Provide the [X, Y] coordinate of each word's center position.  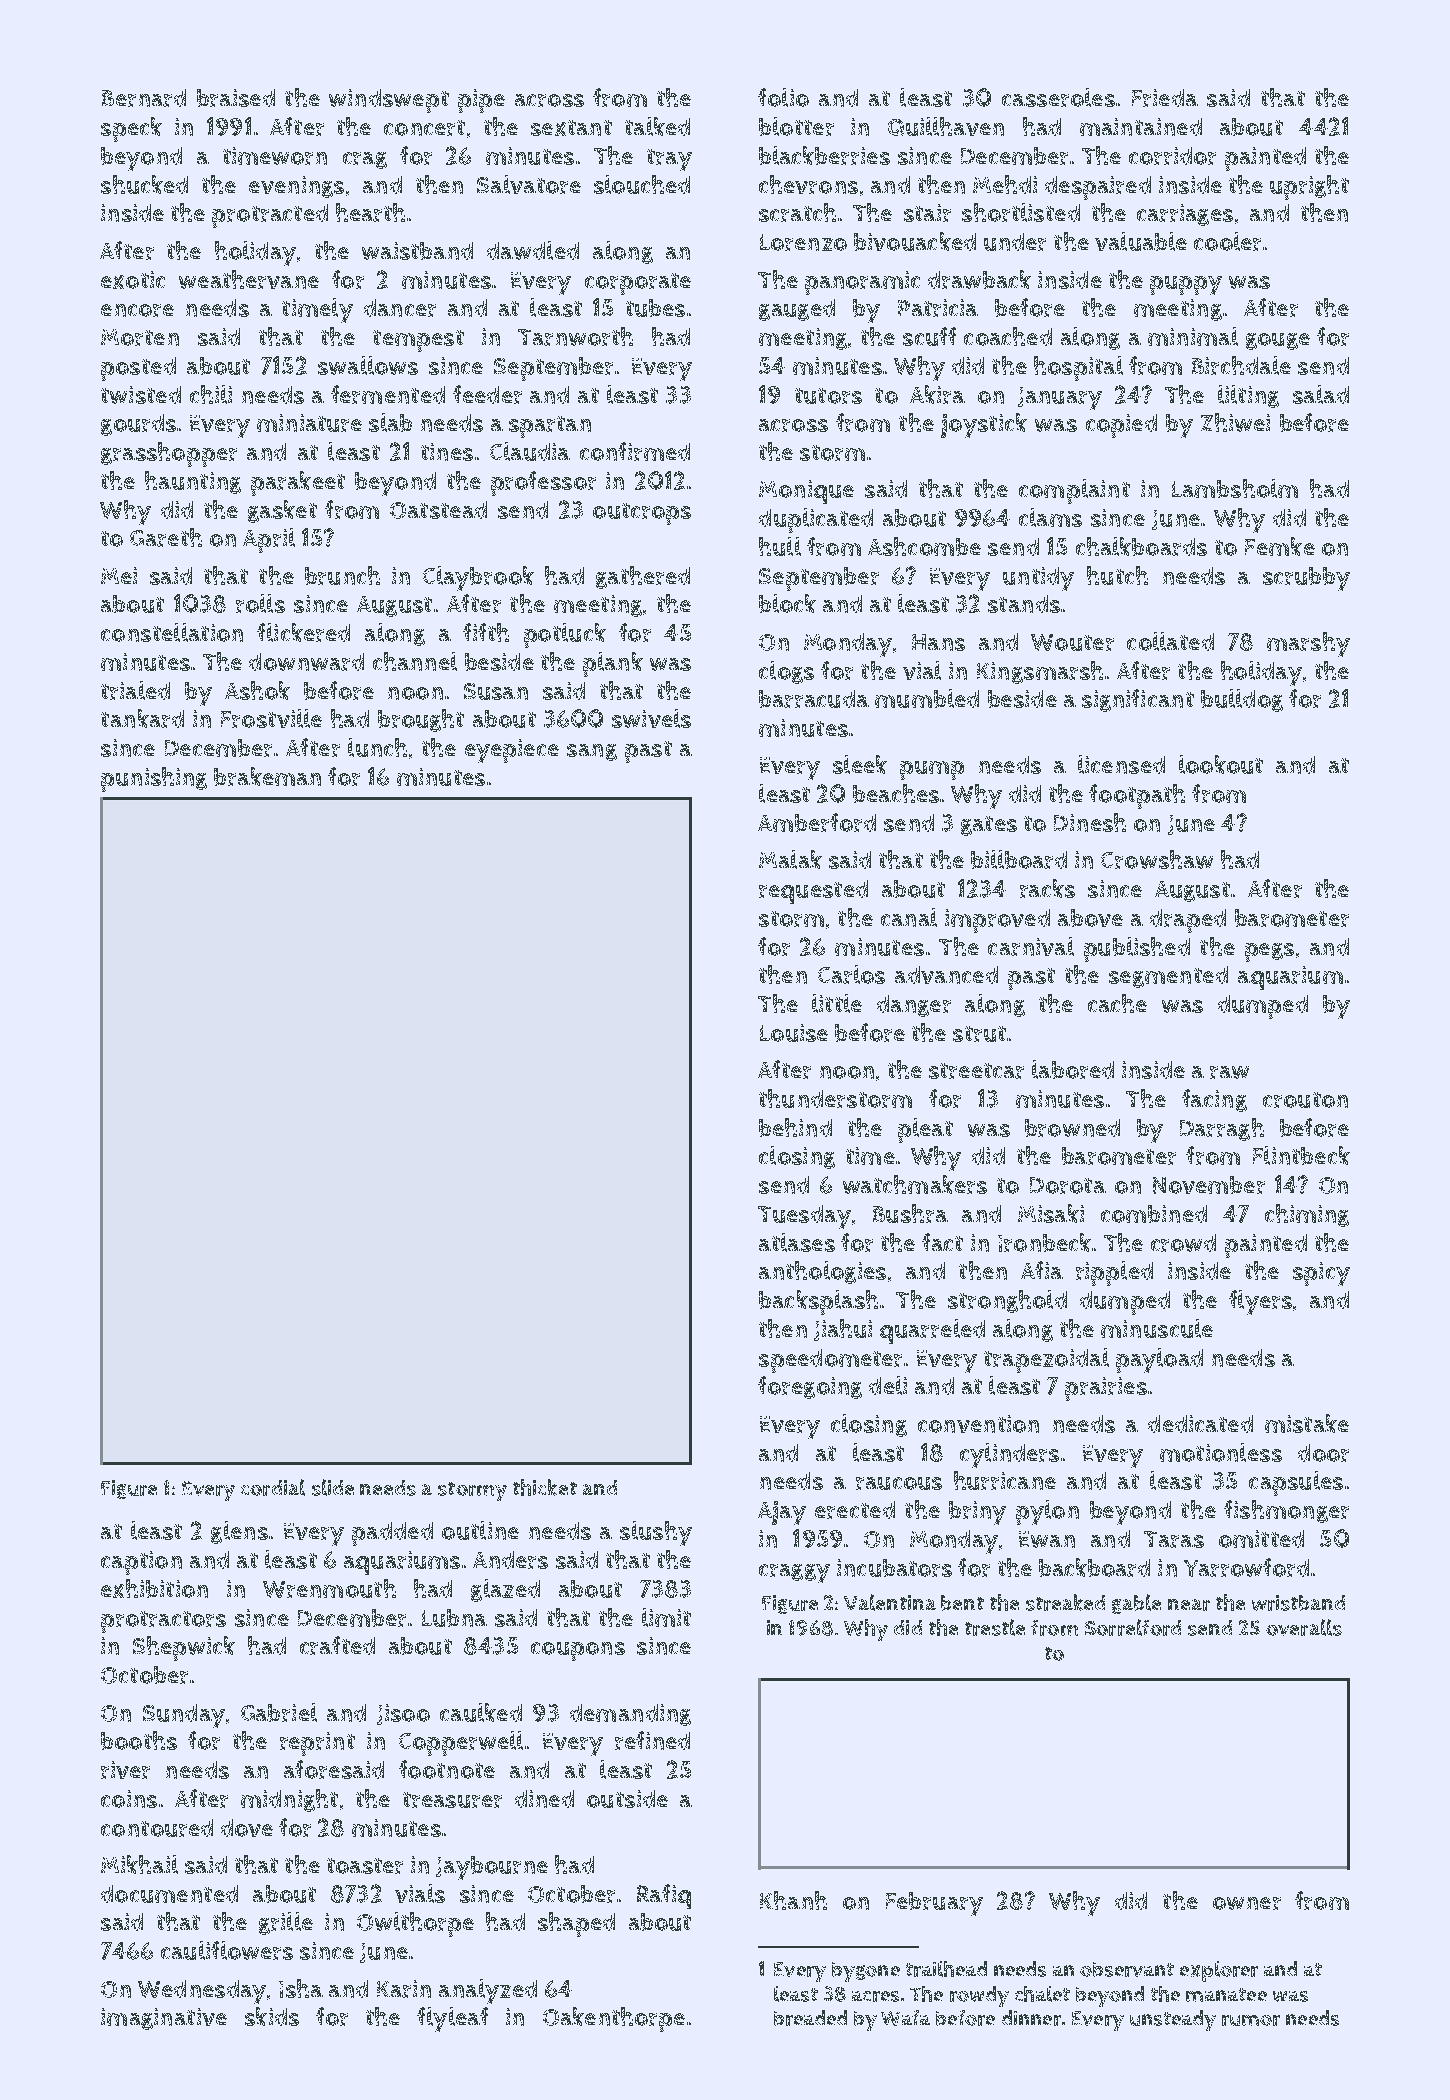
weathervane [249, 279]
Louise [794, 1033]
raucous [899, 1483]
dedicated [1200, 1424]
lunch [377, 747]
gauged [797, 310]
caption [141, 1563]
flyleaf [452, 2019]
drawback [979, 279]
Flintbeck [1301, 1155]
